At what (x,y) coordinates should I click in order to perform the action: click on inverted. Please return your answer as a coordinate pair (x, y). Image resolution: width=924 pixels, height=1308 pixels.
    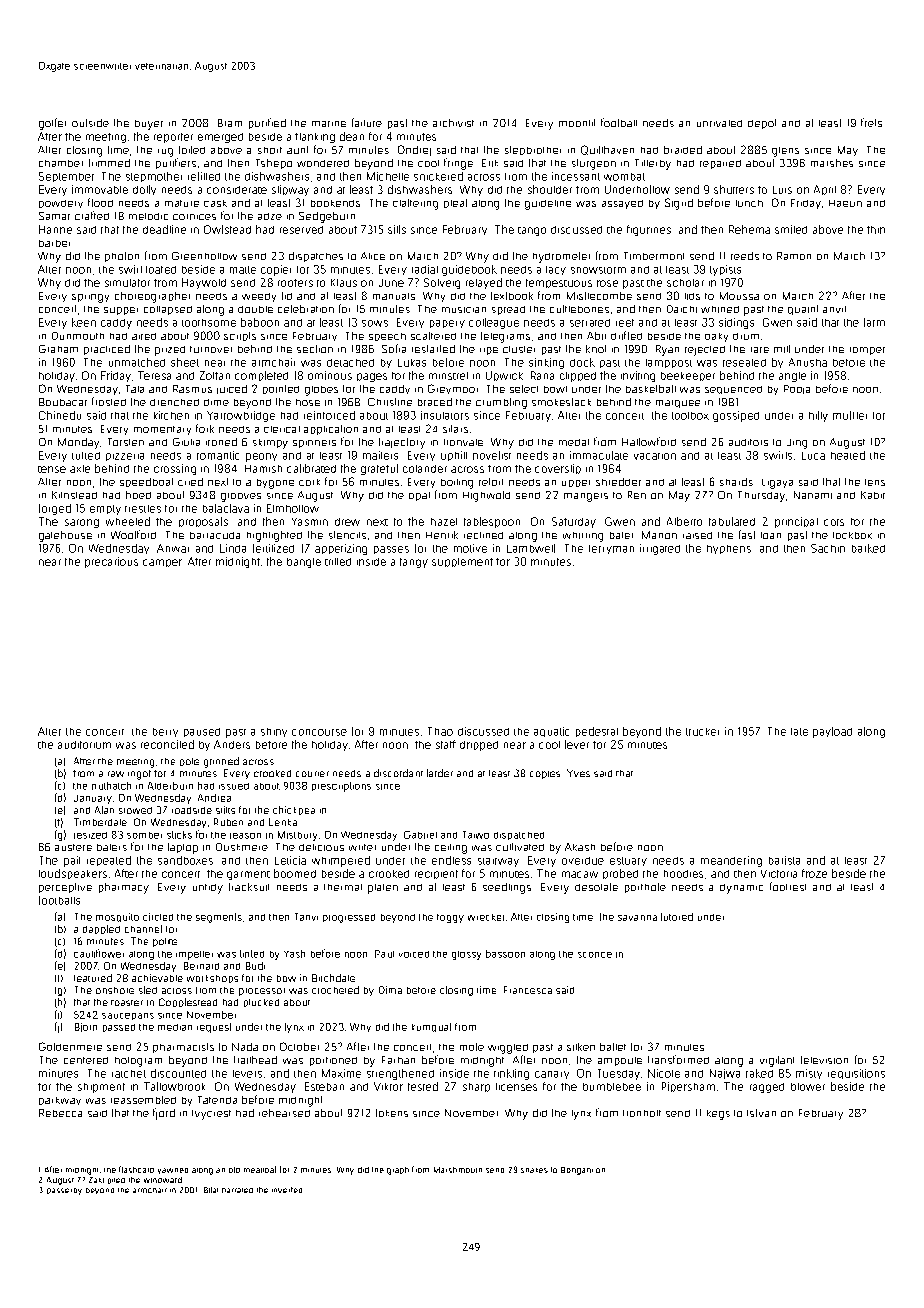
    Looking at the image, I should click on (287, 1190).
